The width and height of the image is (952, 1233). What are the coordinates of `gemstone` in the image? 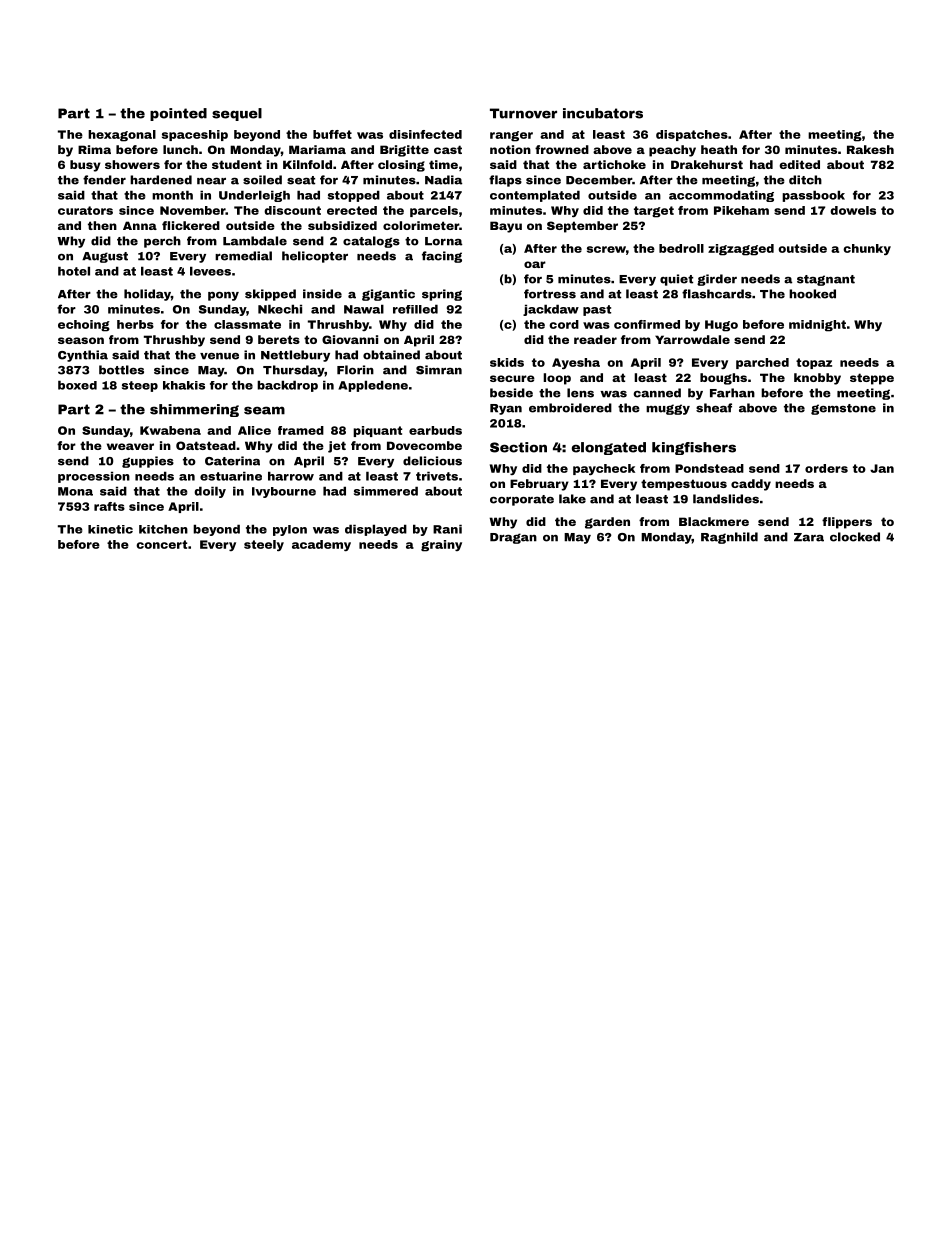 It's located at (843, 409).
